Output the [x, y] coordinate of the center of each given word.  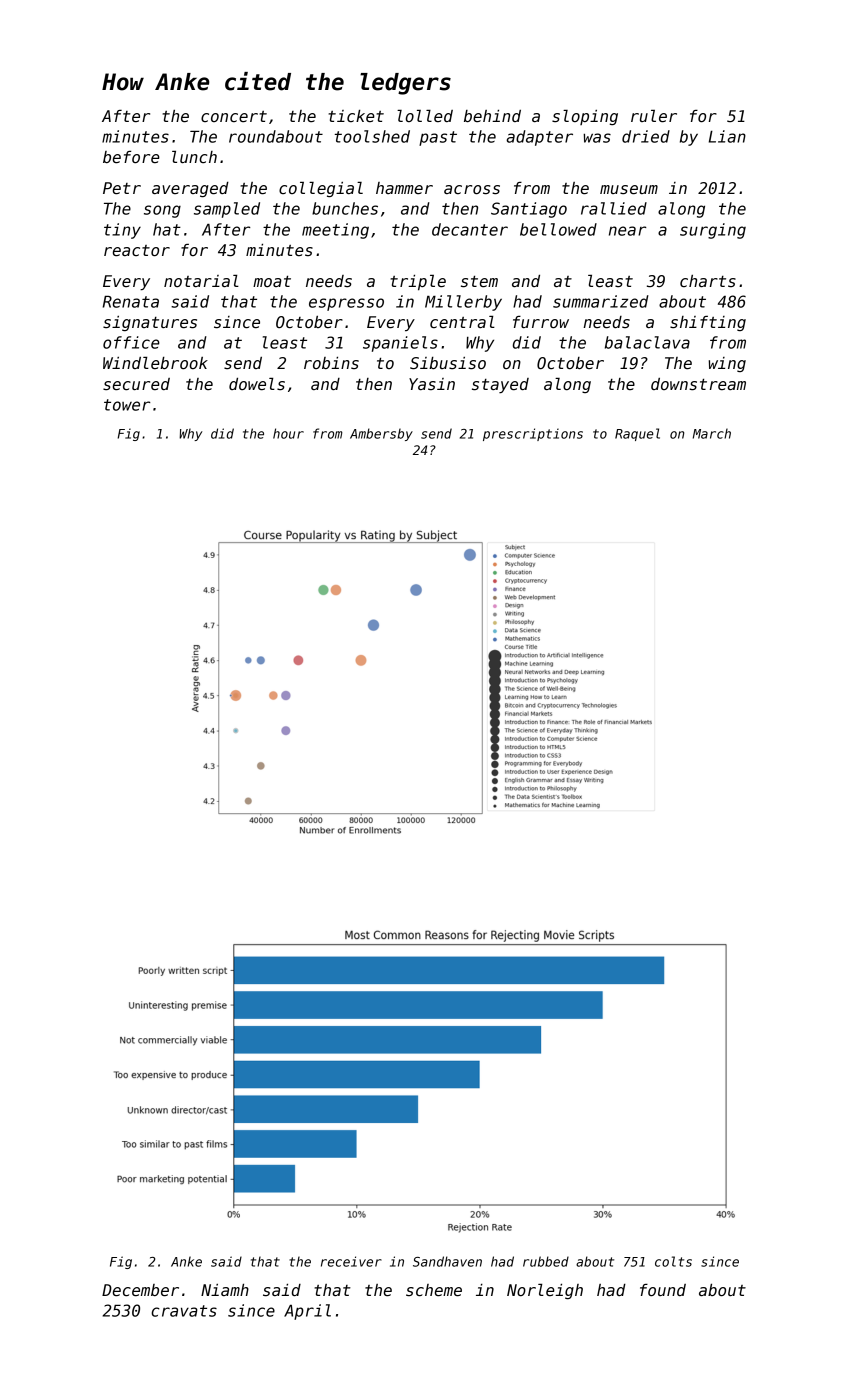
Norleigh [545, 1291]
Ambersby [381, 434]
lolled [425, 116]
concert [234, 116]
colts [673, 1261]
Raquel [637, 434]
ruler [654, 116]
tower [127, 405]
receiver [351, 1261]
